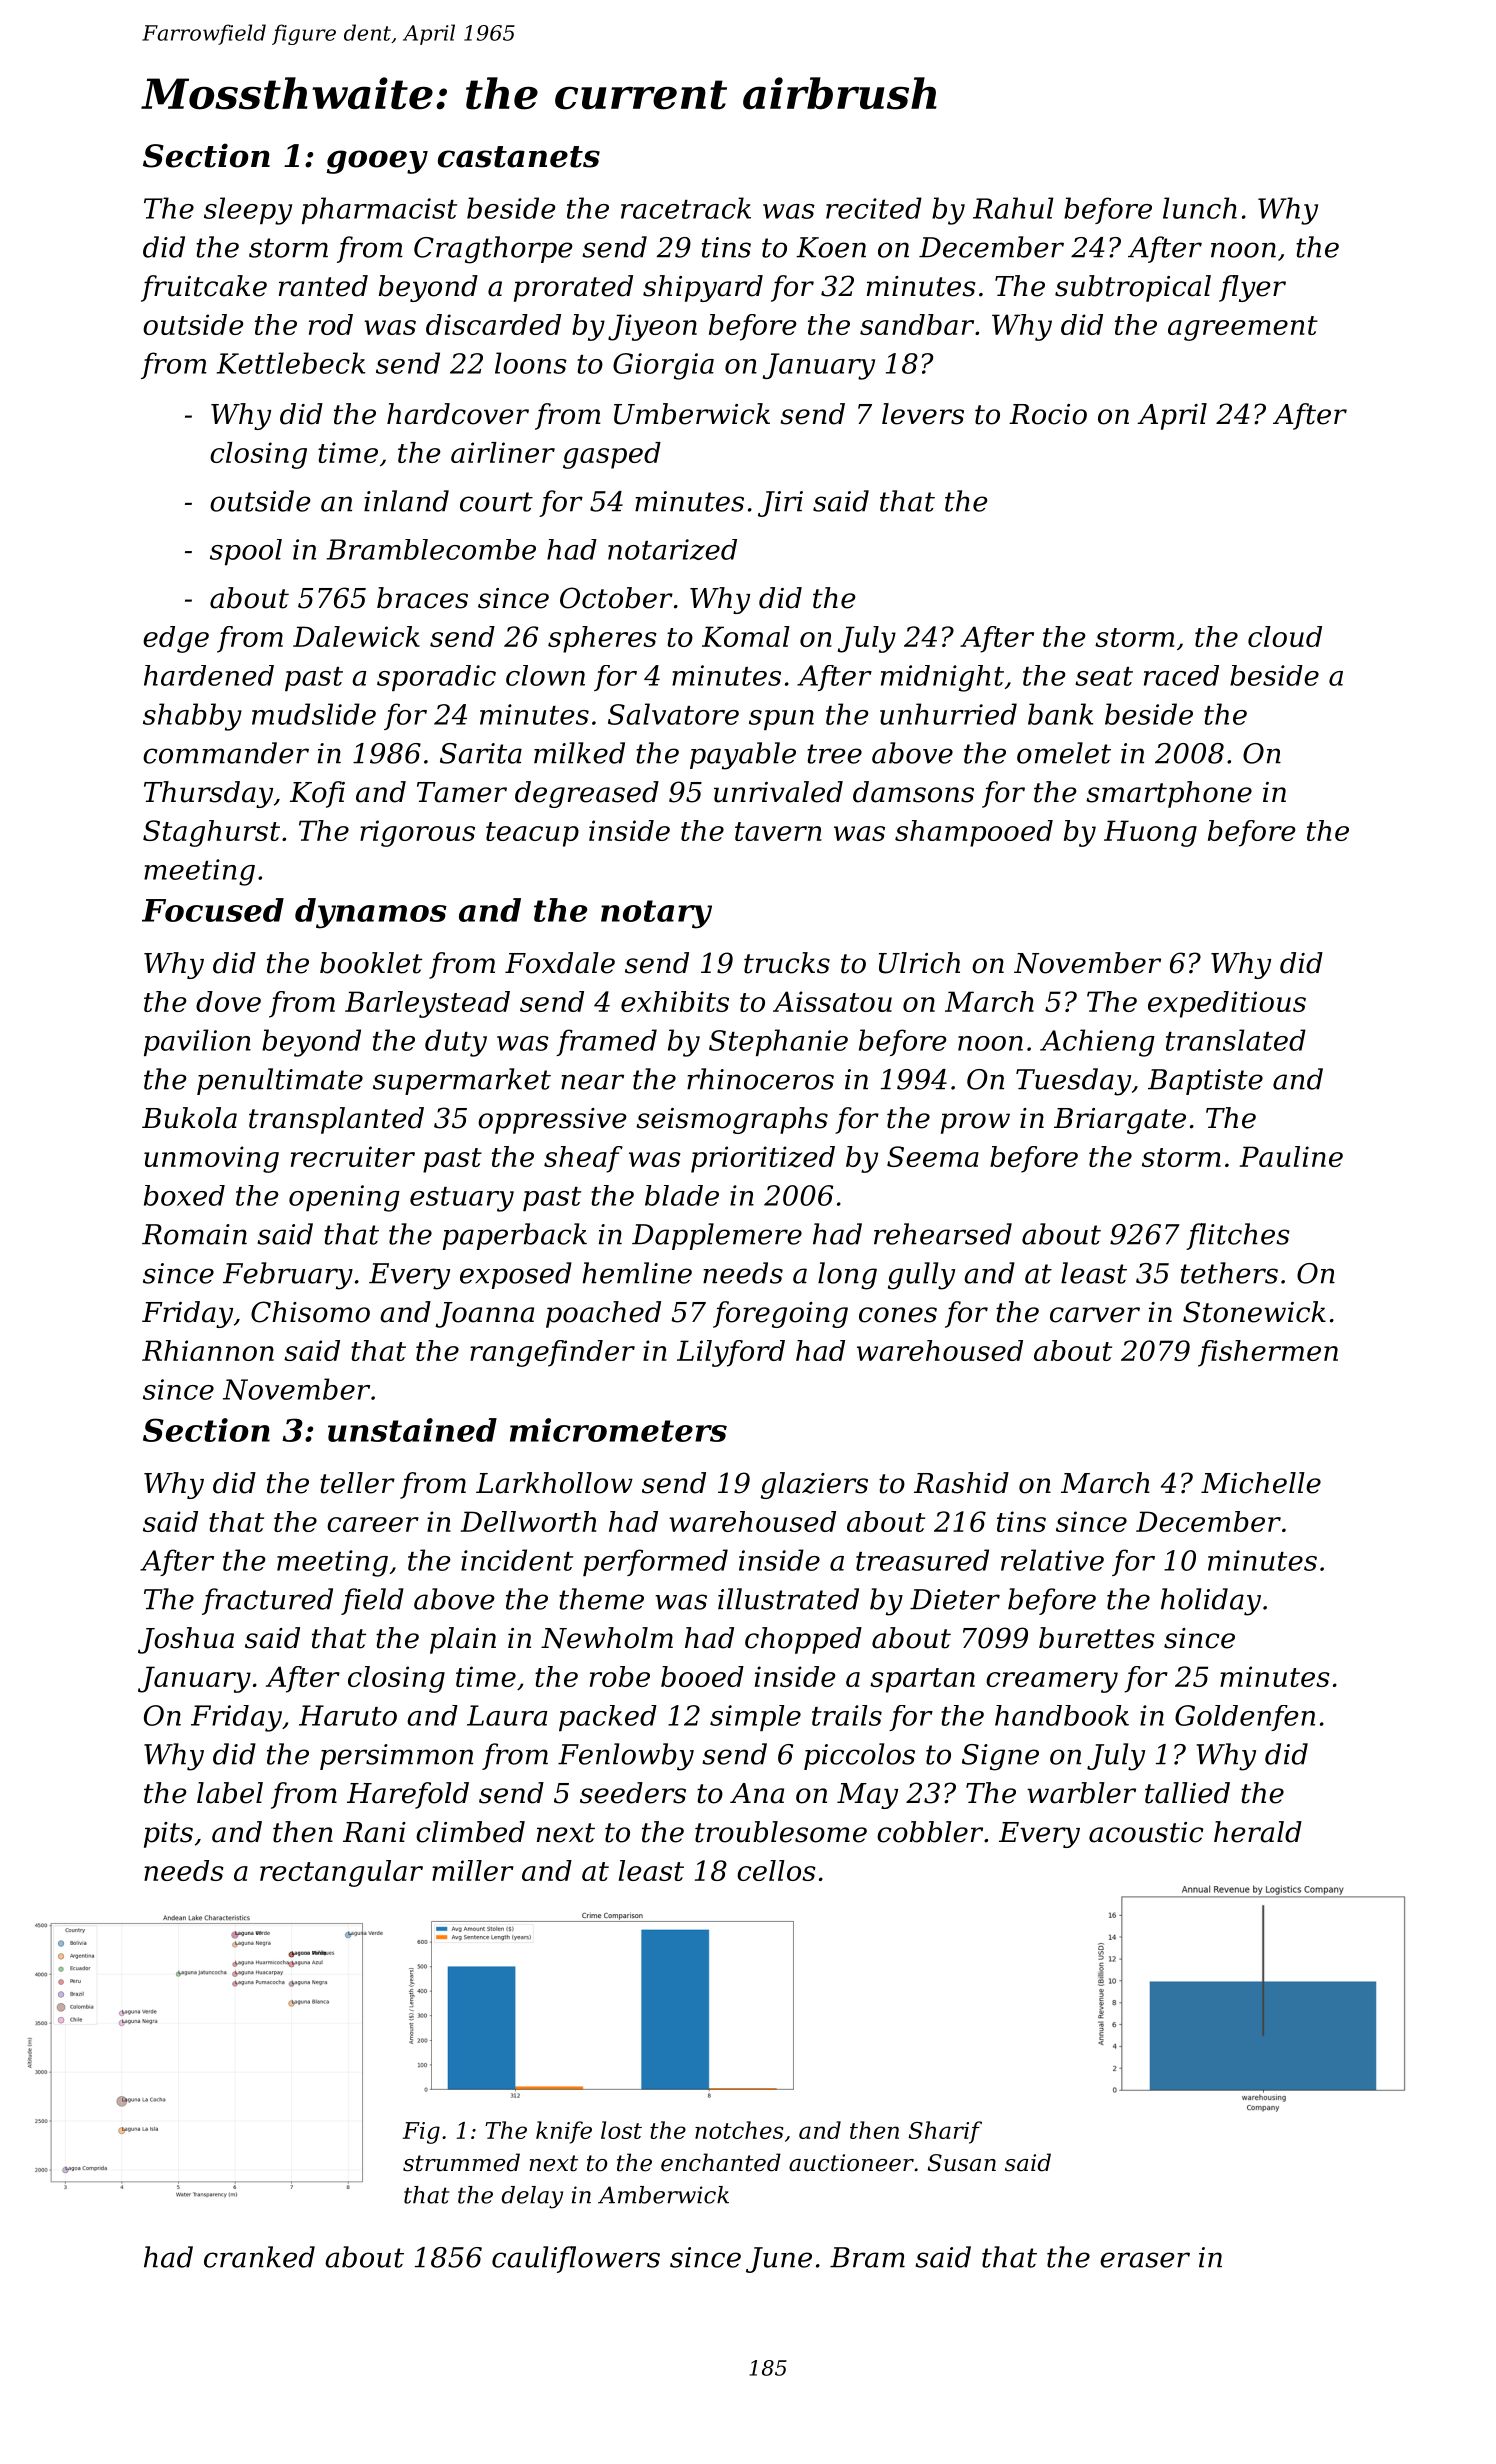 The image size is (1496, 2464). I want to click on relative, so click(1052, 1560).
